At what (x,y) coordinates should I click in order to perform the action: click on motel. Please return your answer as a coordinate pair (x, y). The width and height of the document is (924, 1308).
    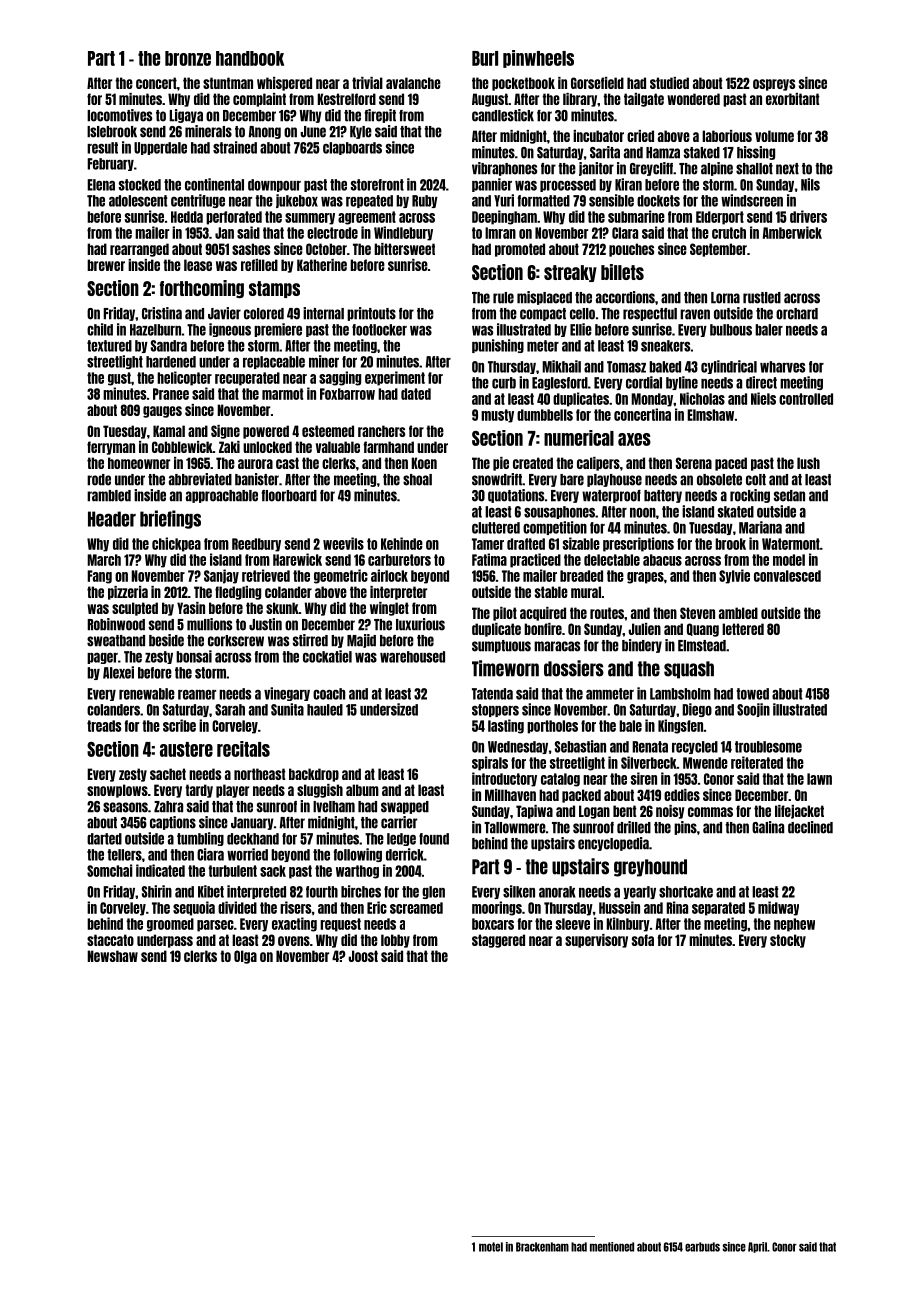
    Looking at the image, I should click on (491, 1247).
